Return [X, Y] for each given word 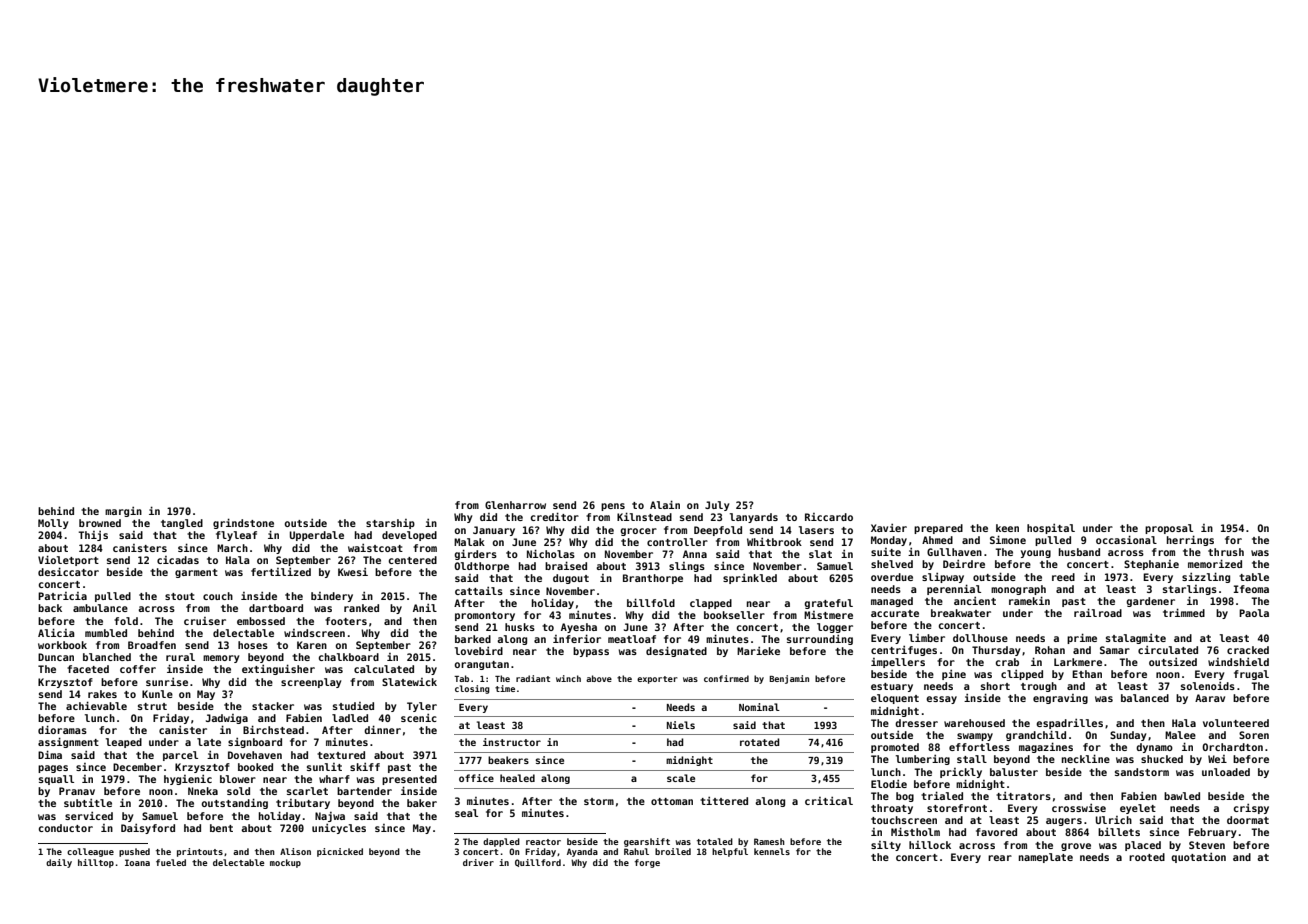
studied [353, 706]
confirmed [726, 678]
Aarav [1210, 698]
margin [123, 512]
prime [1082, 638]
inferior [577, 638]
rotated [760, 742]
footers [346, 621]
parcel [180, 756]
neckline [1086, 758]
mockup [285, 863]
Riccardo [829, 517]
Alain [665, 504]
